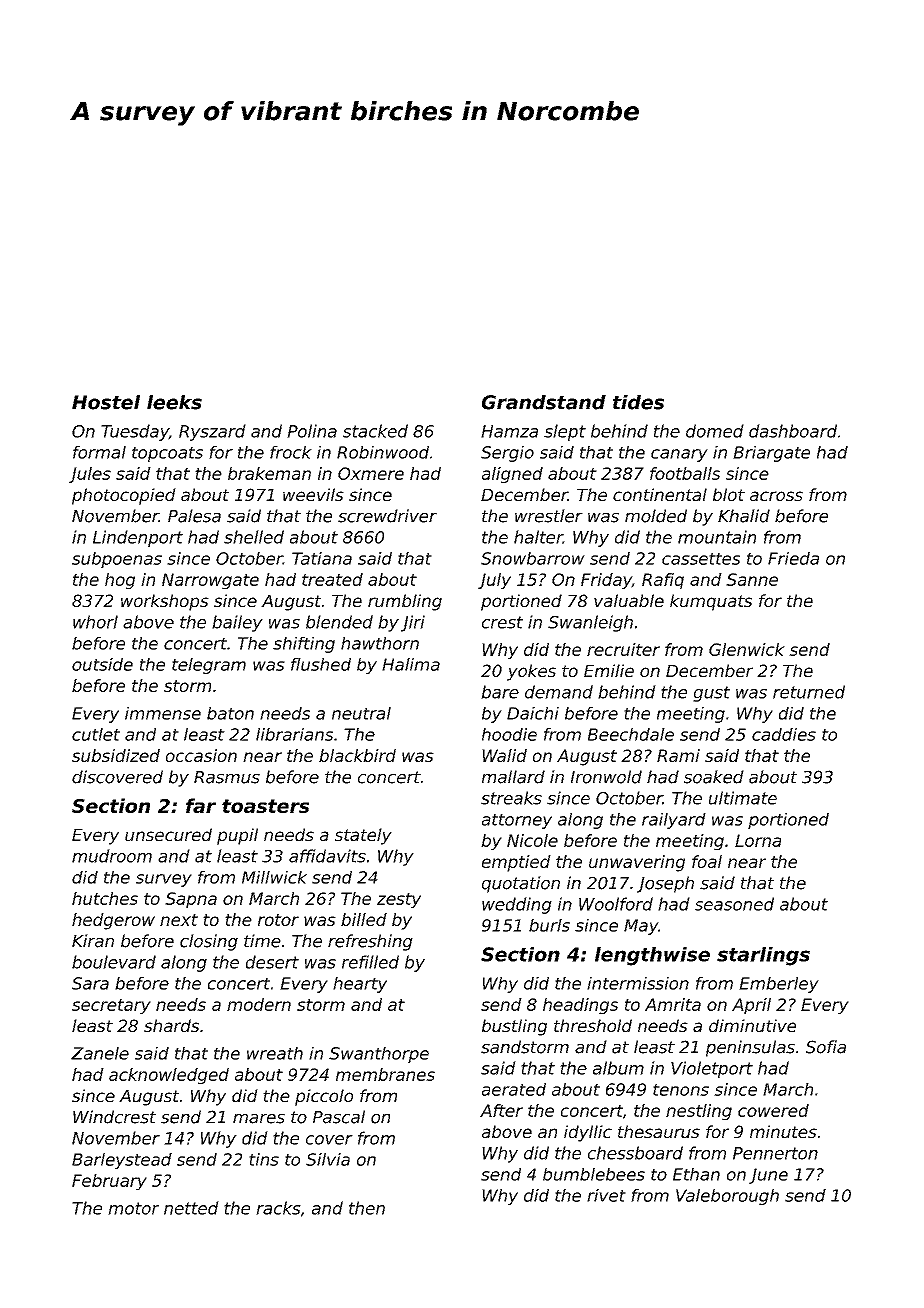 Image resolution: width=924 pixels, height=1308 pixels. I want to click on Valeborough, so click(727, 1197).
